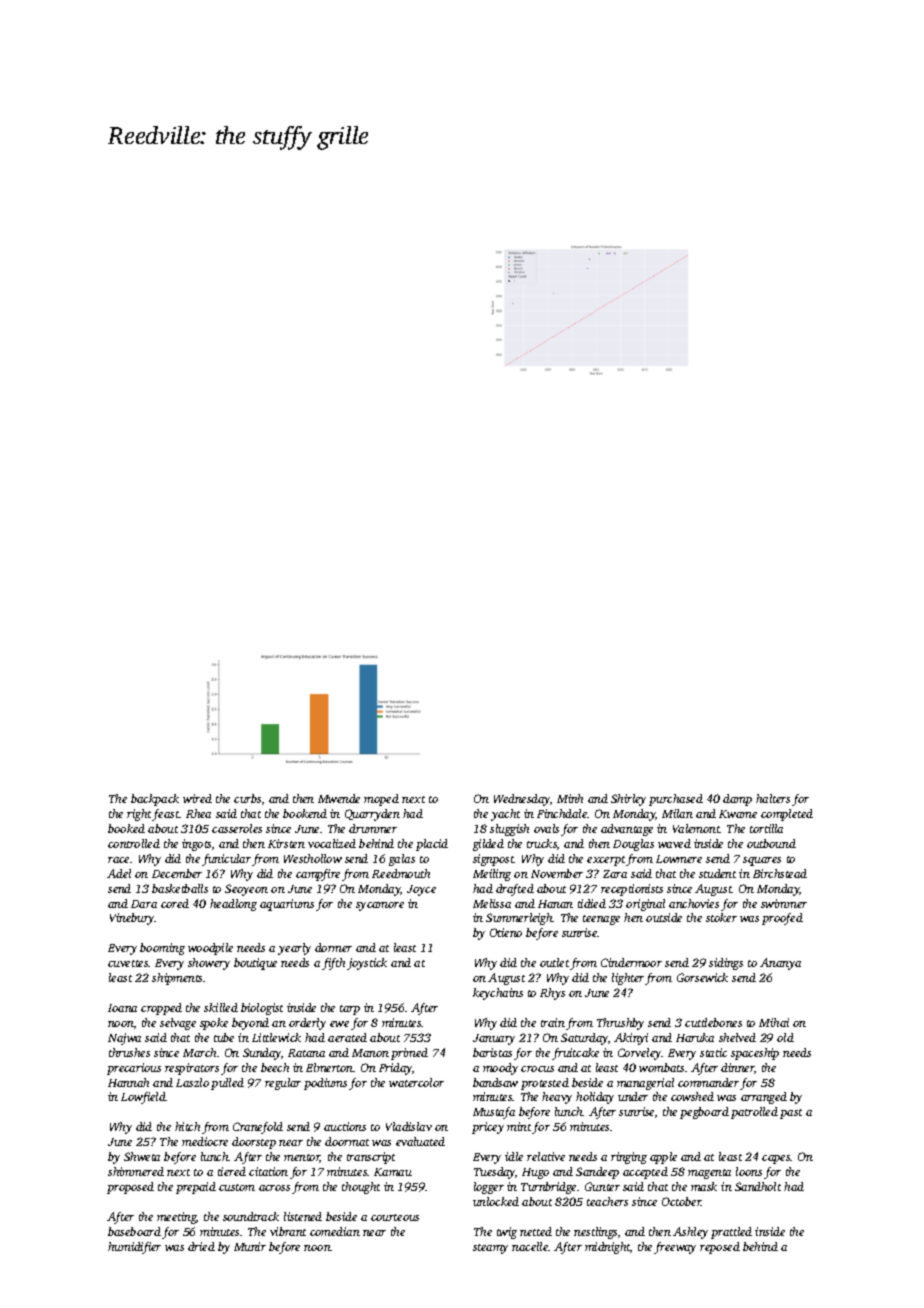 The image size is (924, 1308). Describe the element at coordinates (776, 1159) in the screenshot. I see `capes` at that location.
